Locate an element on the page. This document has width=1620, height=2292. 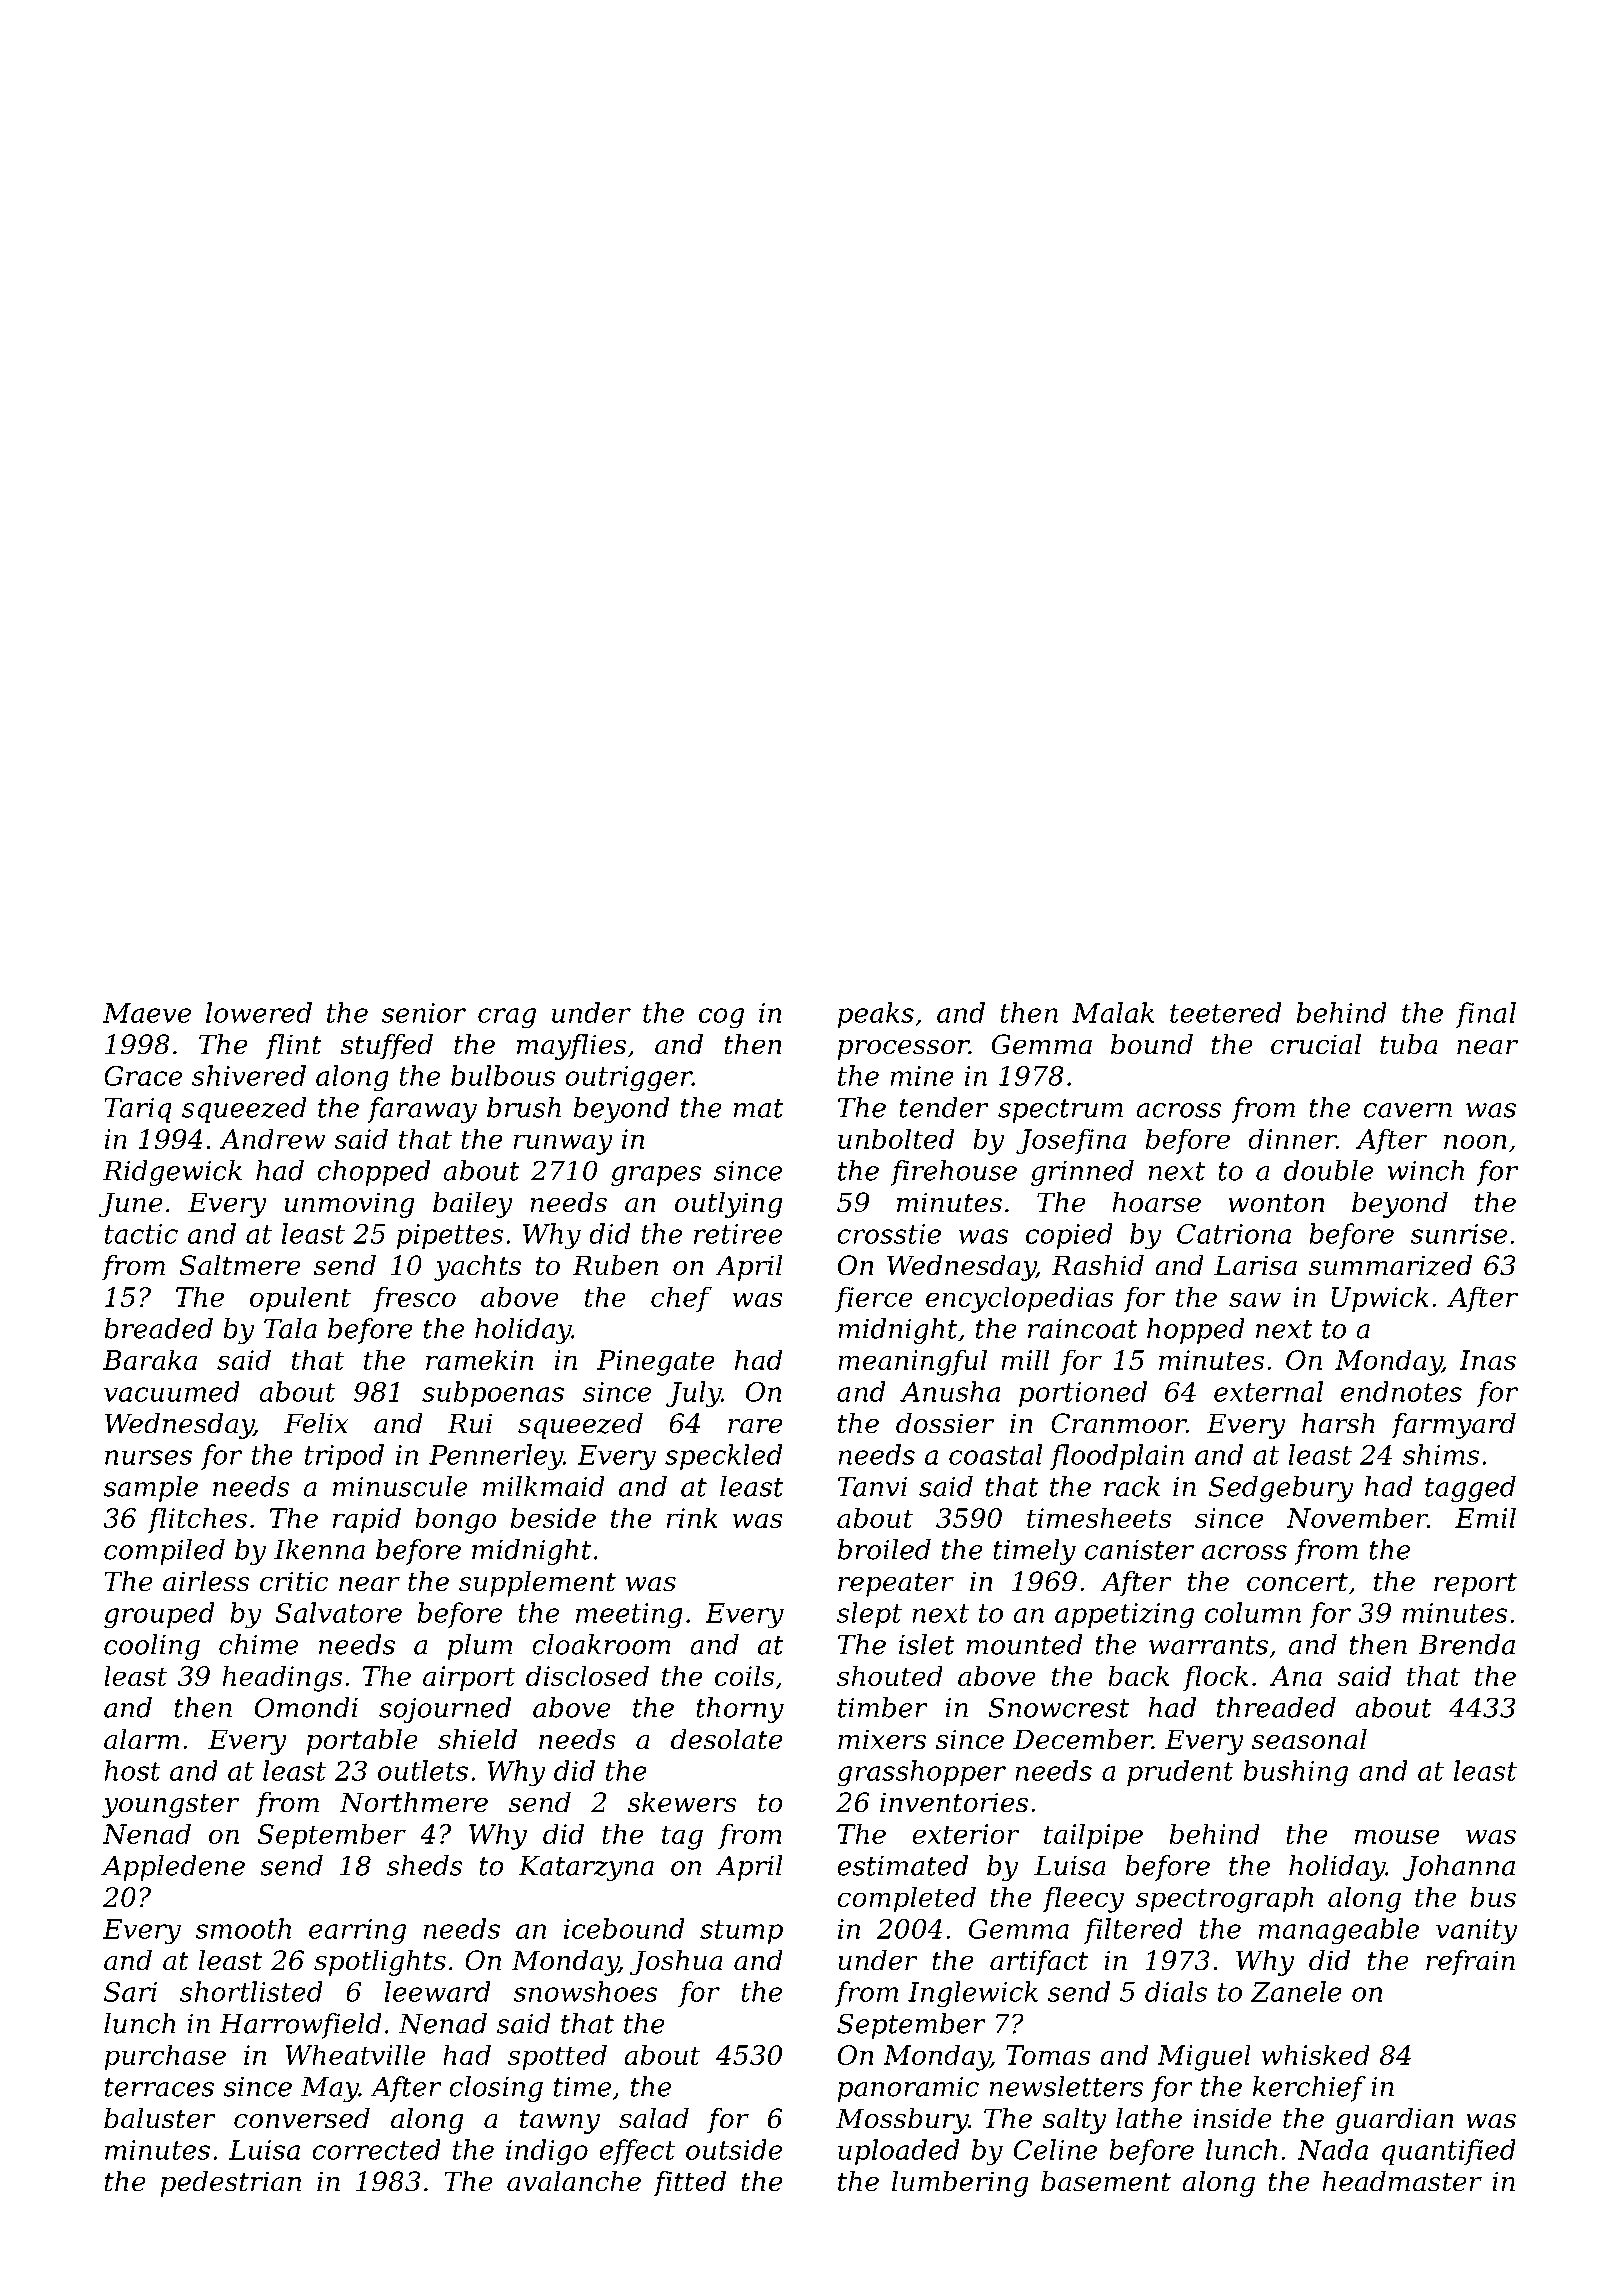
Brenda is located at coordinates (1466, 1644).
